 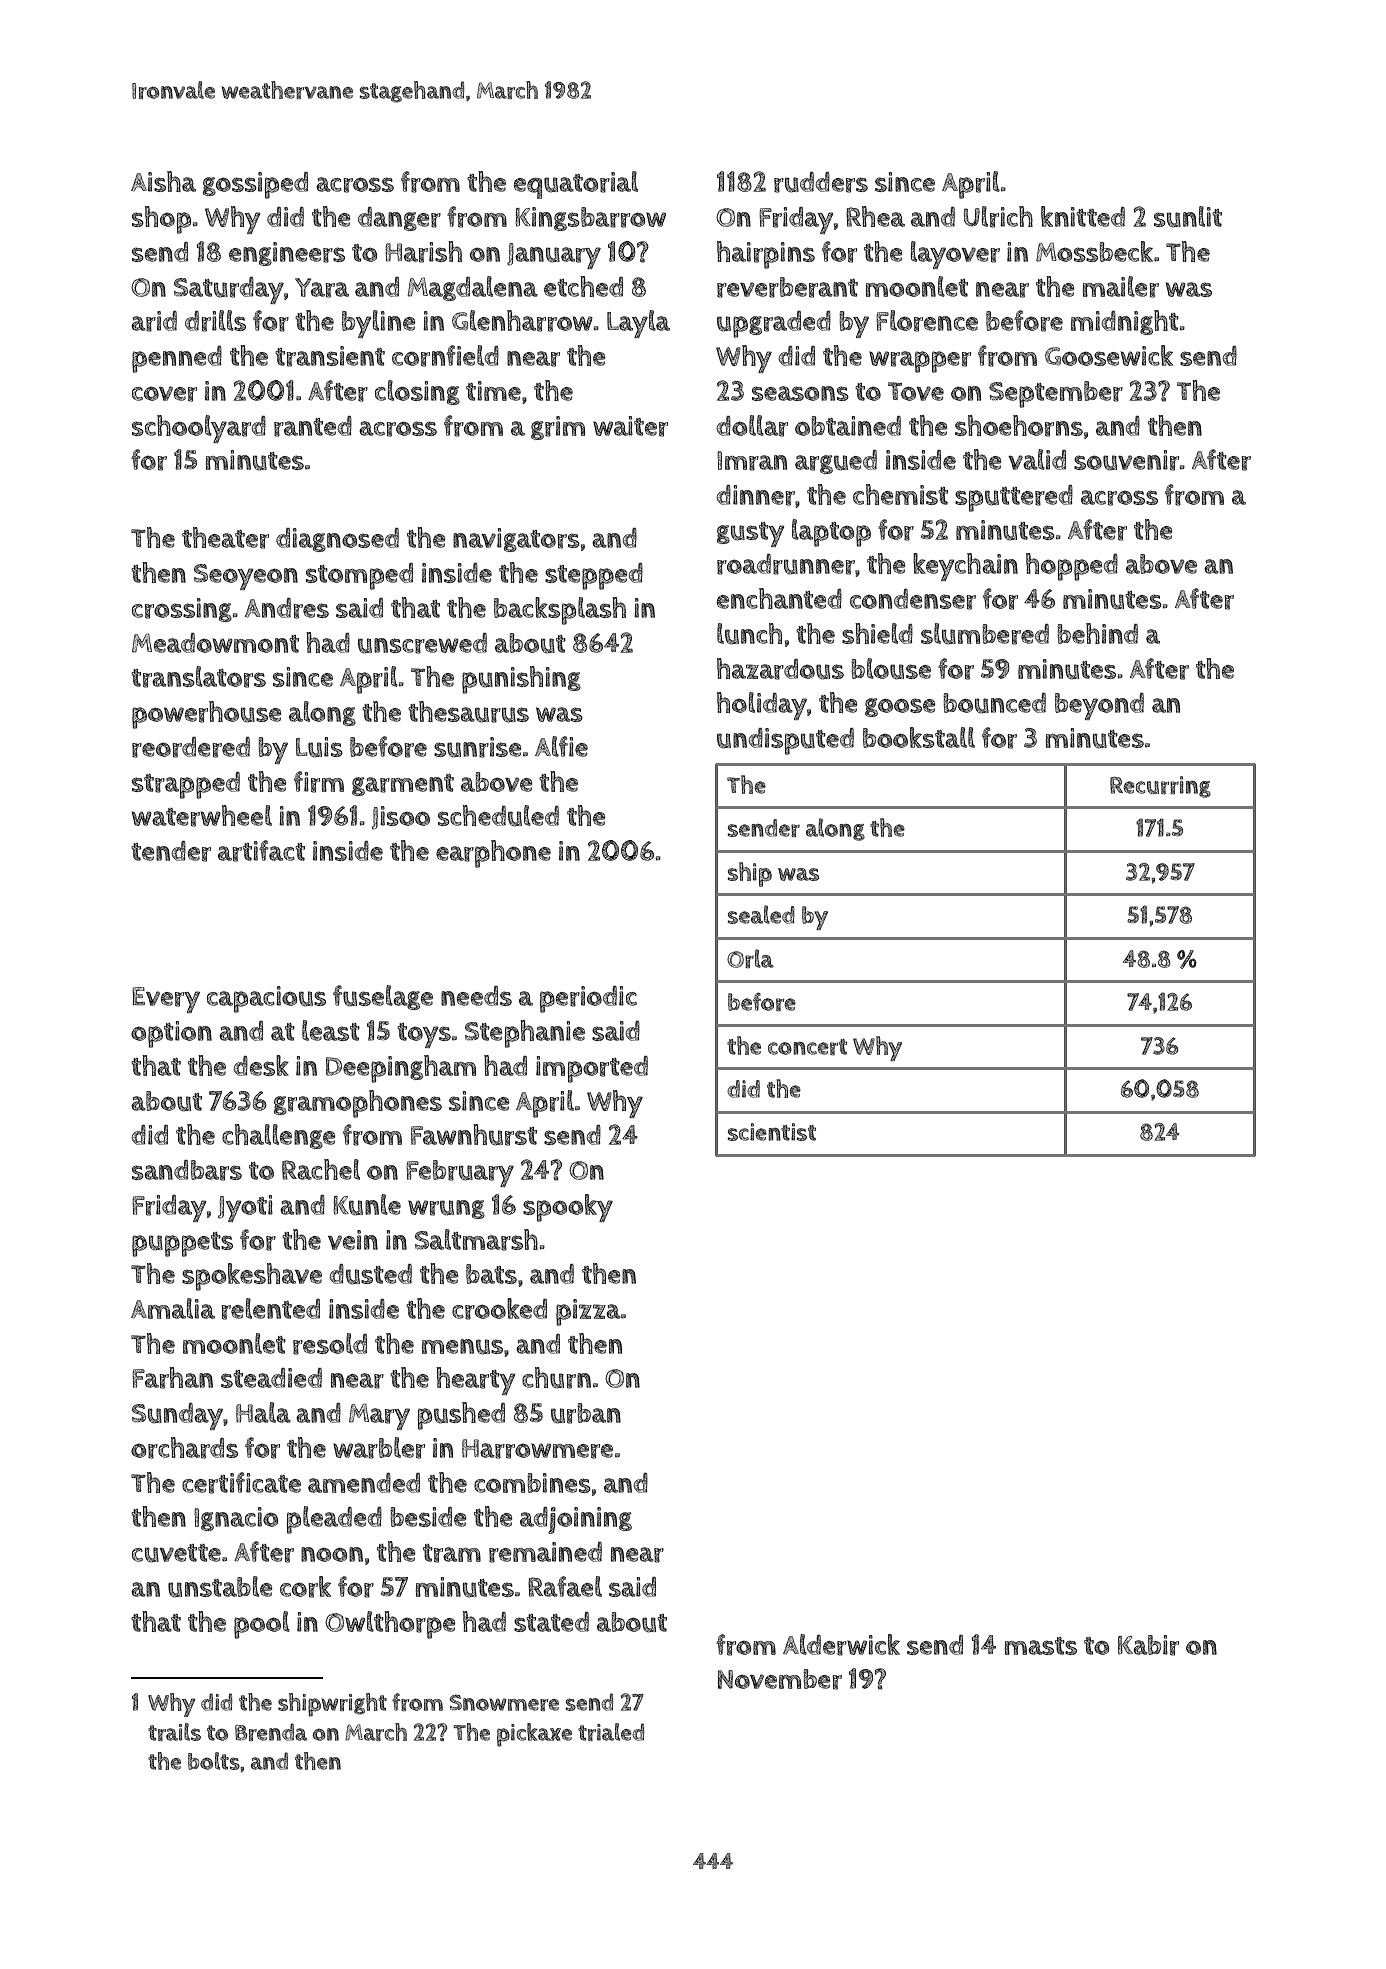 What do you see at coordinates (516, 540) in the page?
I see `navigators` at bounding box center [516, 540].
